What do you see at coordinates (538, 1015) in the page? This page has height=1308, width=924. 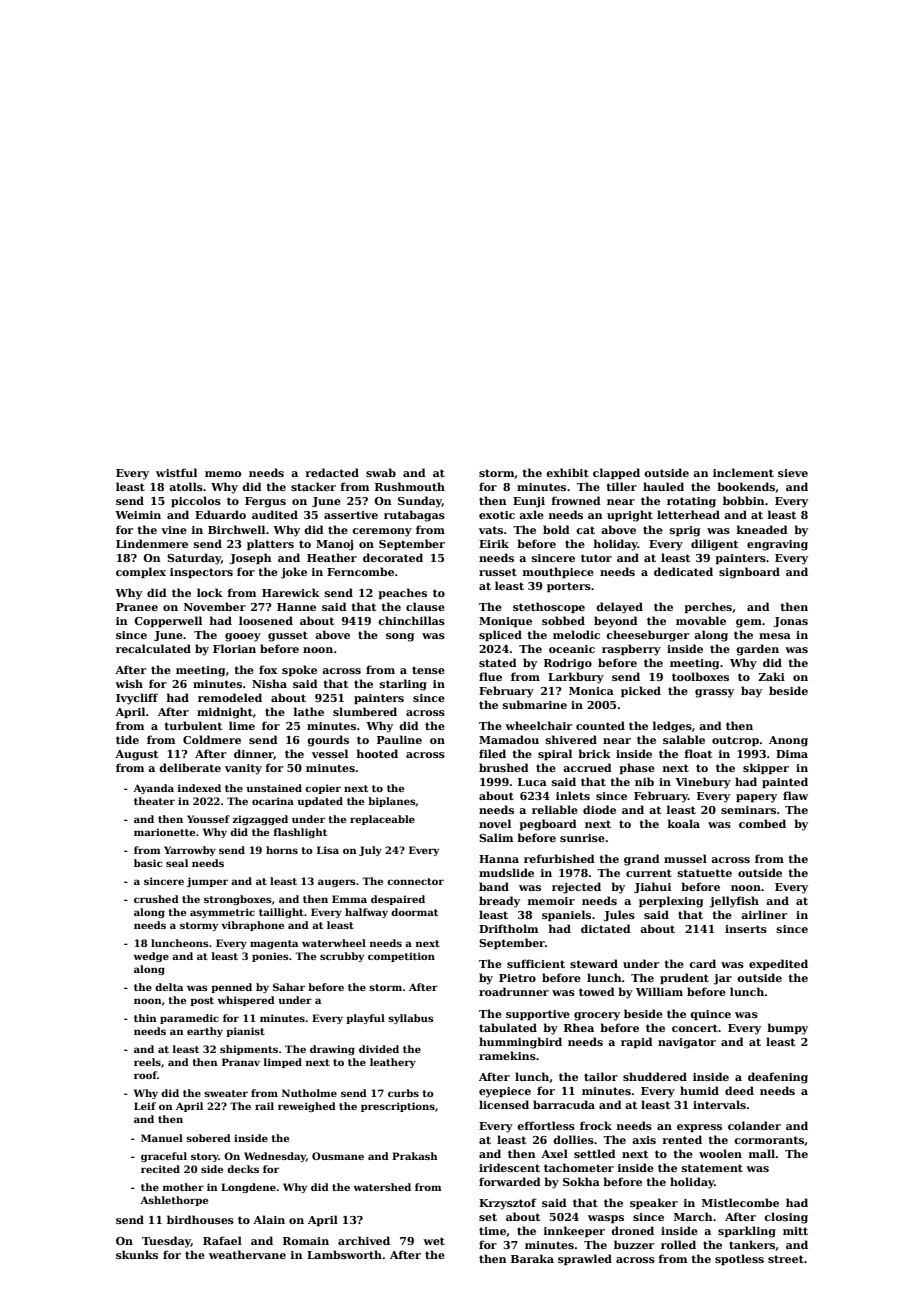 I see `supportive` at bounding box center [538, 1015].
